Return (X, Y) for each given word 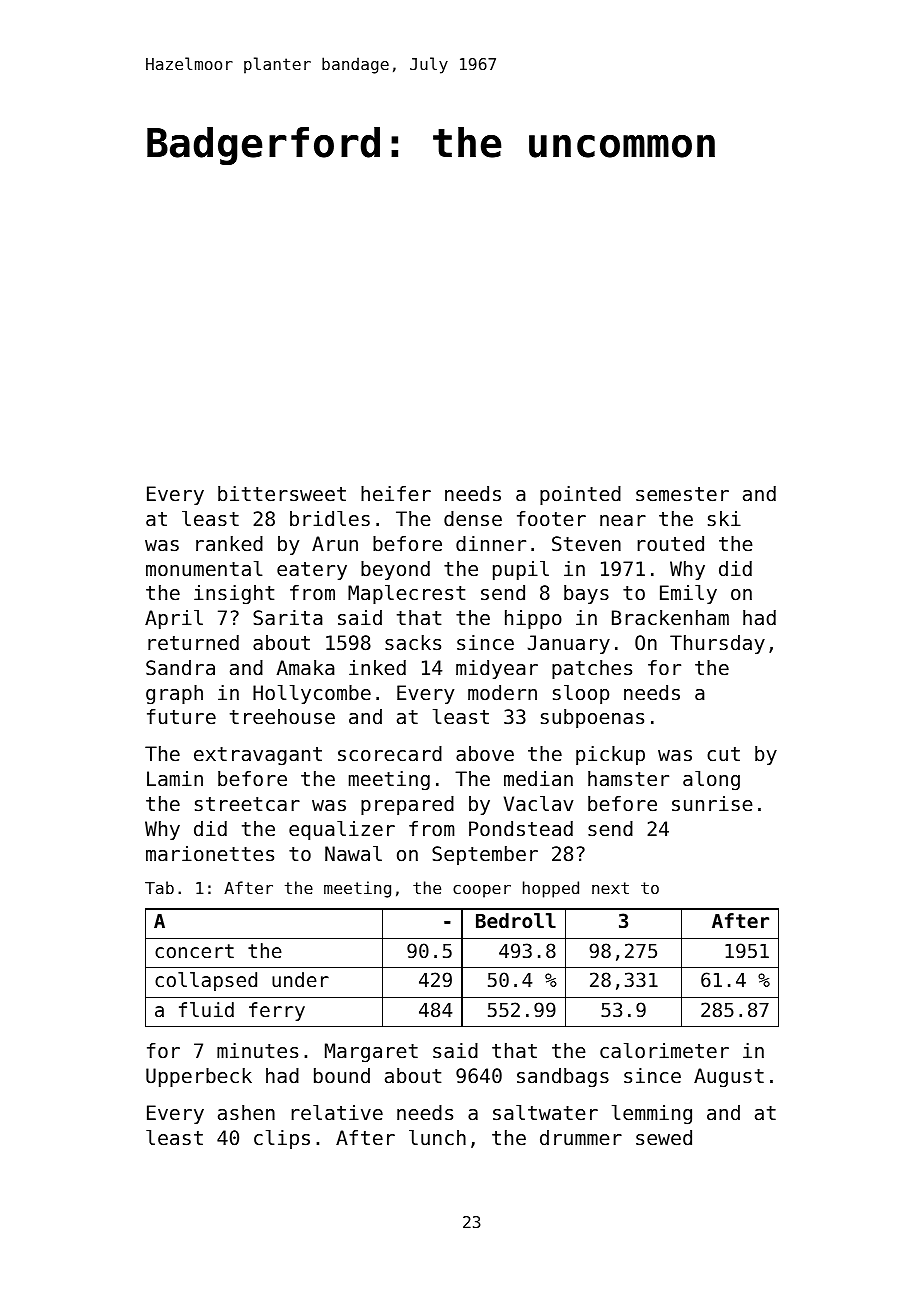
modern (502, 693)
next (610, 888)
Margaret (371, 1052)
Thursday (717, 644)
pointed (580, 495)
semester (682, 494)
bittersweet (282, 494)
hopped (551, 889)
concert (194, 951)
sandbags (563, 1077)
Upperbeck (199, 1077)
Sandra (180, 668)
